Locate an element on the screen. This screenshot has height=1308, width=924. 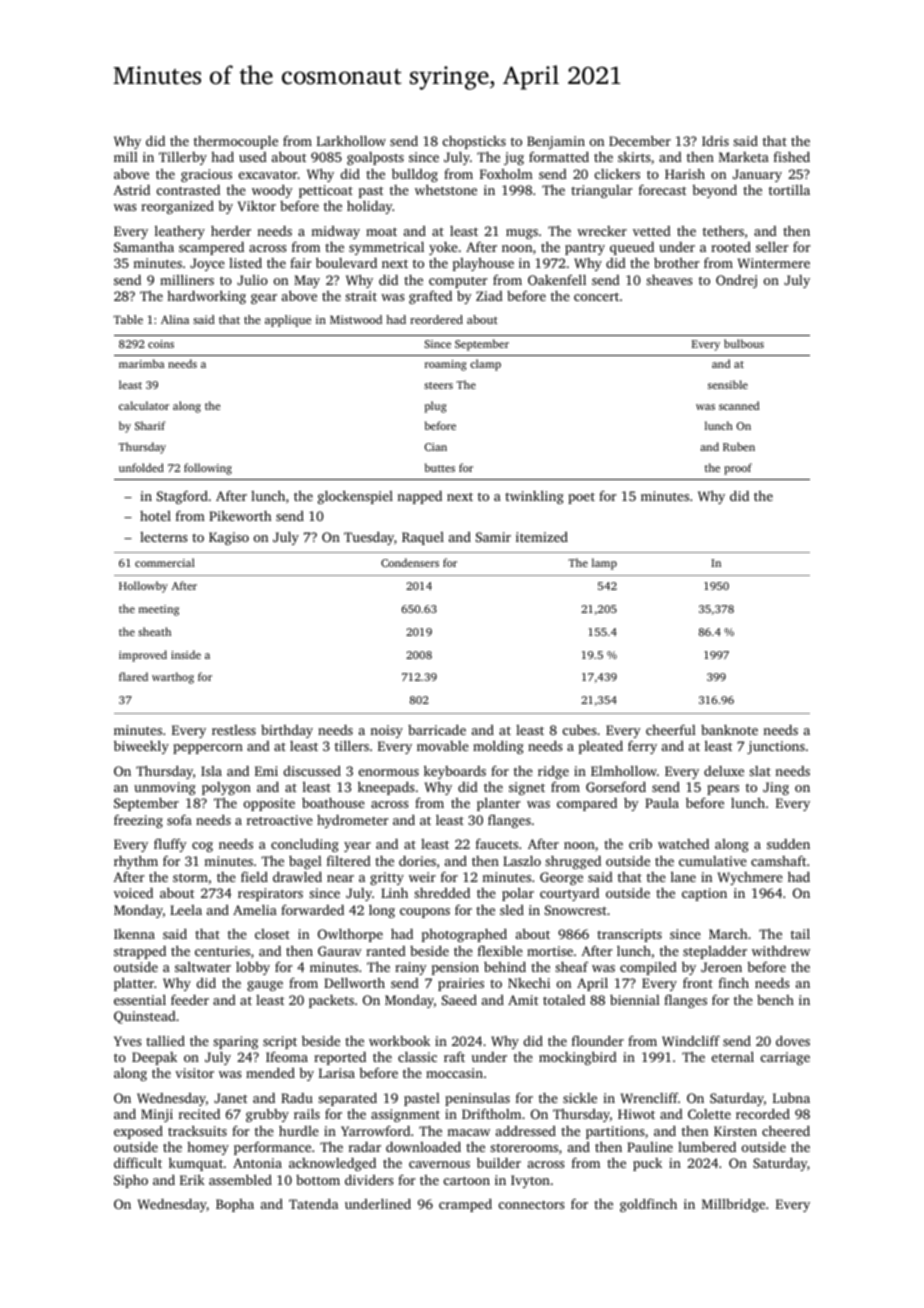
Larkhollow is located at coordinates (351, 141).
